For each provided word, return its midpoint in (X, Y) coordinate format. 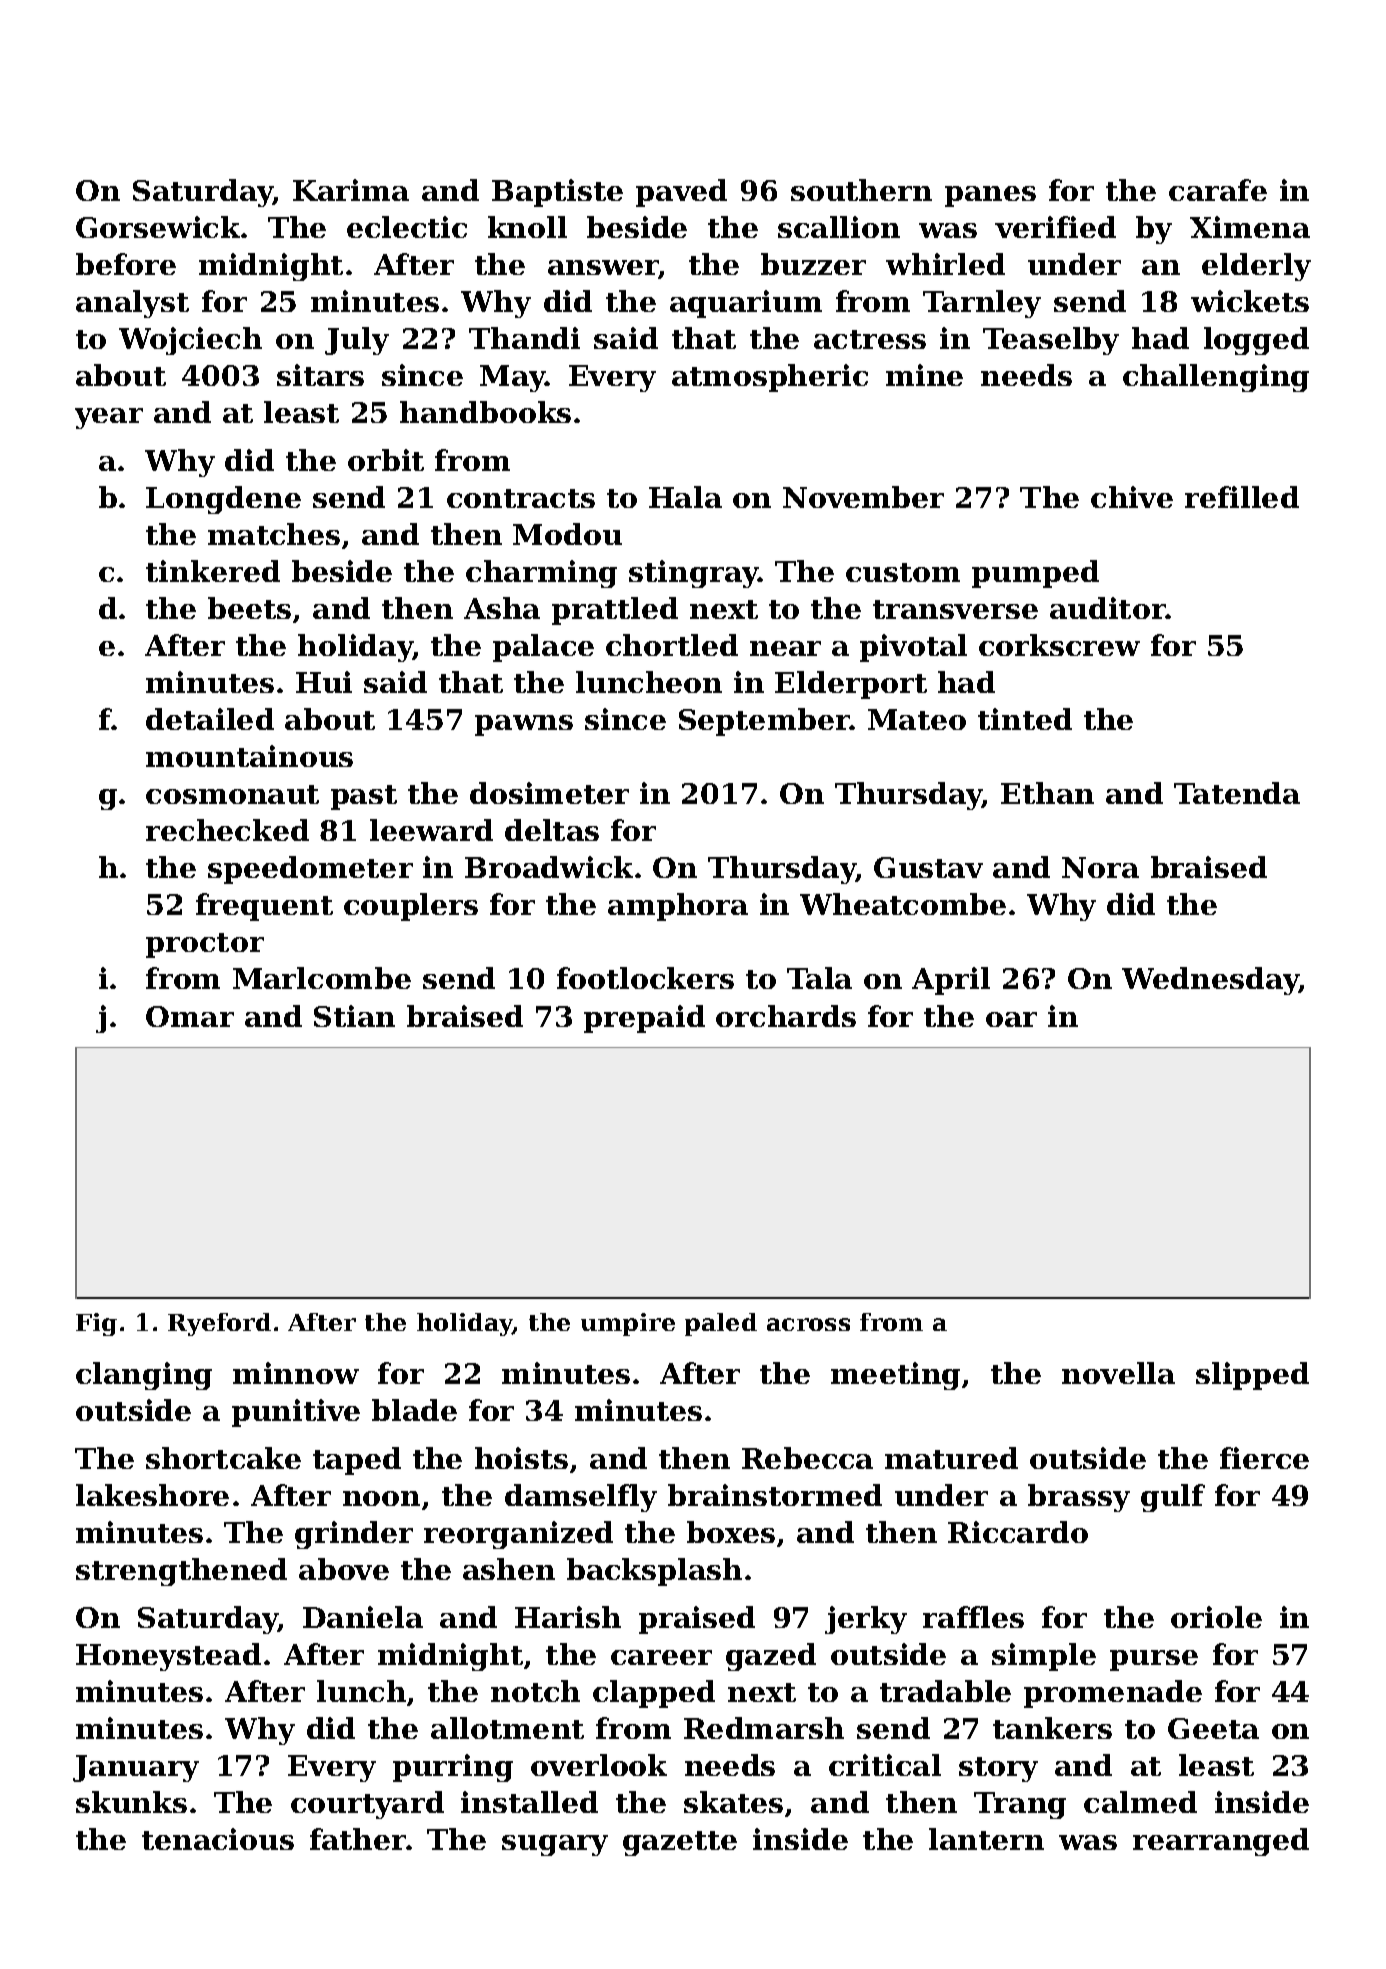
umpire (628, 1324)
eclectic (407, 227)
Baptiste (557, 193)
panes (990, 196)
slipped (1252, 1376)
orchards (786, 1016)
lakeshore (152, 1495)
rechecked (227, 830)
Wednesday (1210, 981)
